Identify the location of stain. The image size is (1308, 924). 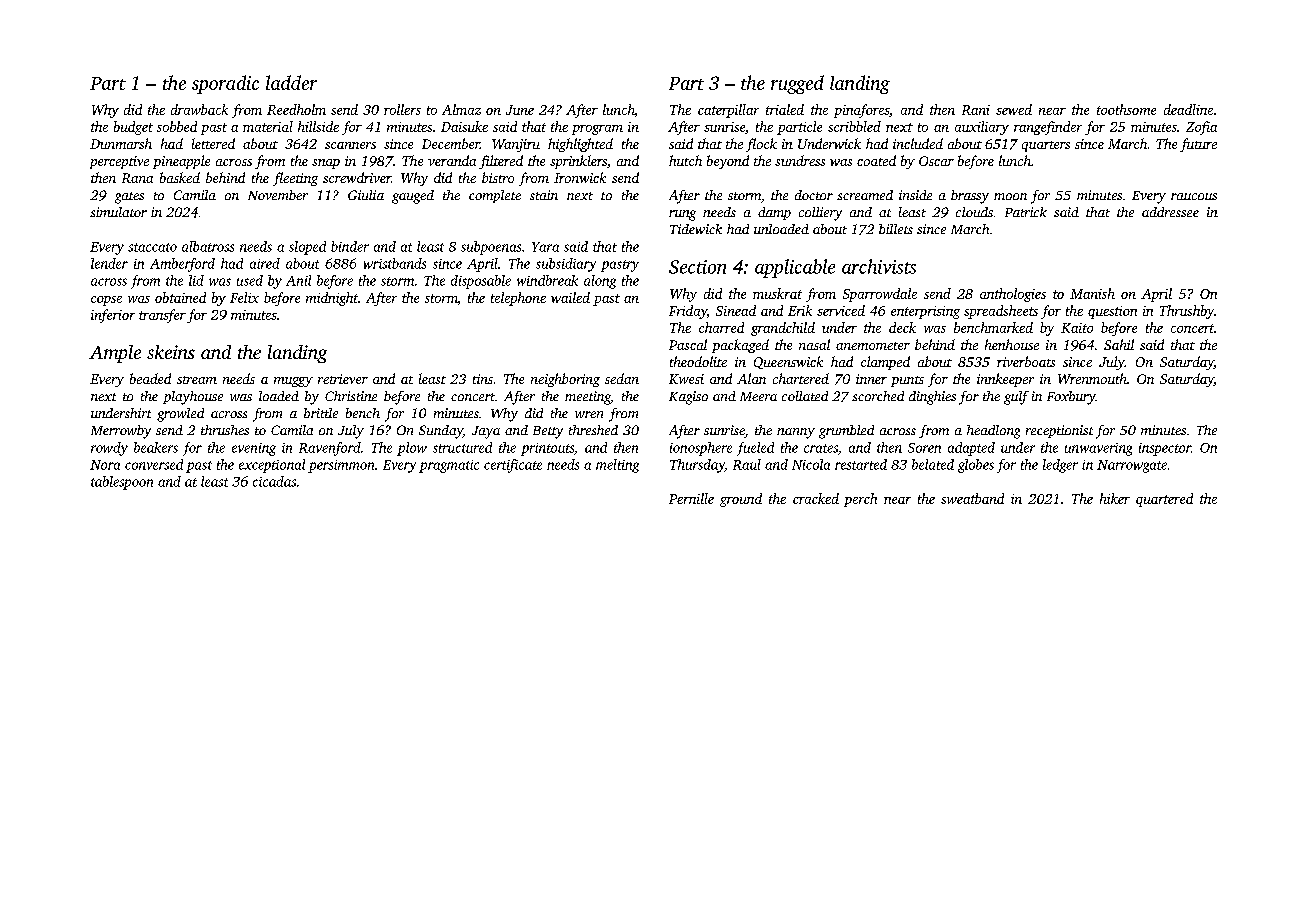
(544, 195).
